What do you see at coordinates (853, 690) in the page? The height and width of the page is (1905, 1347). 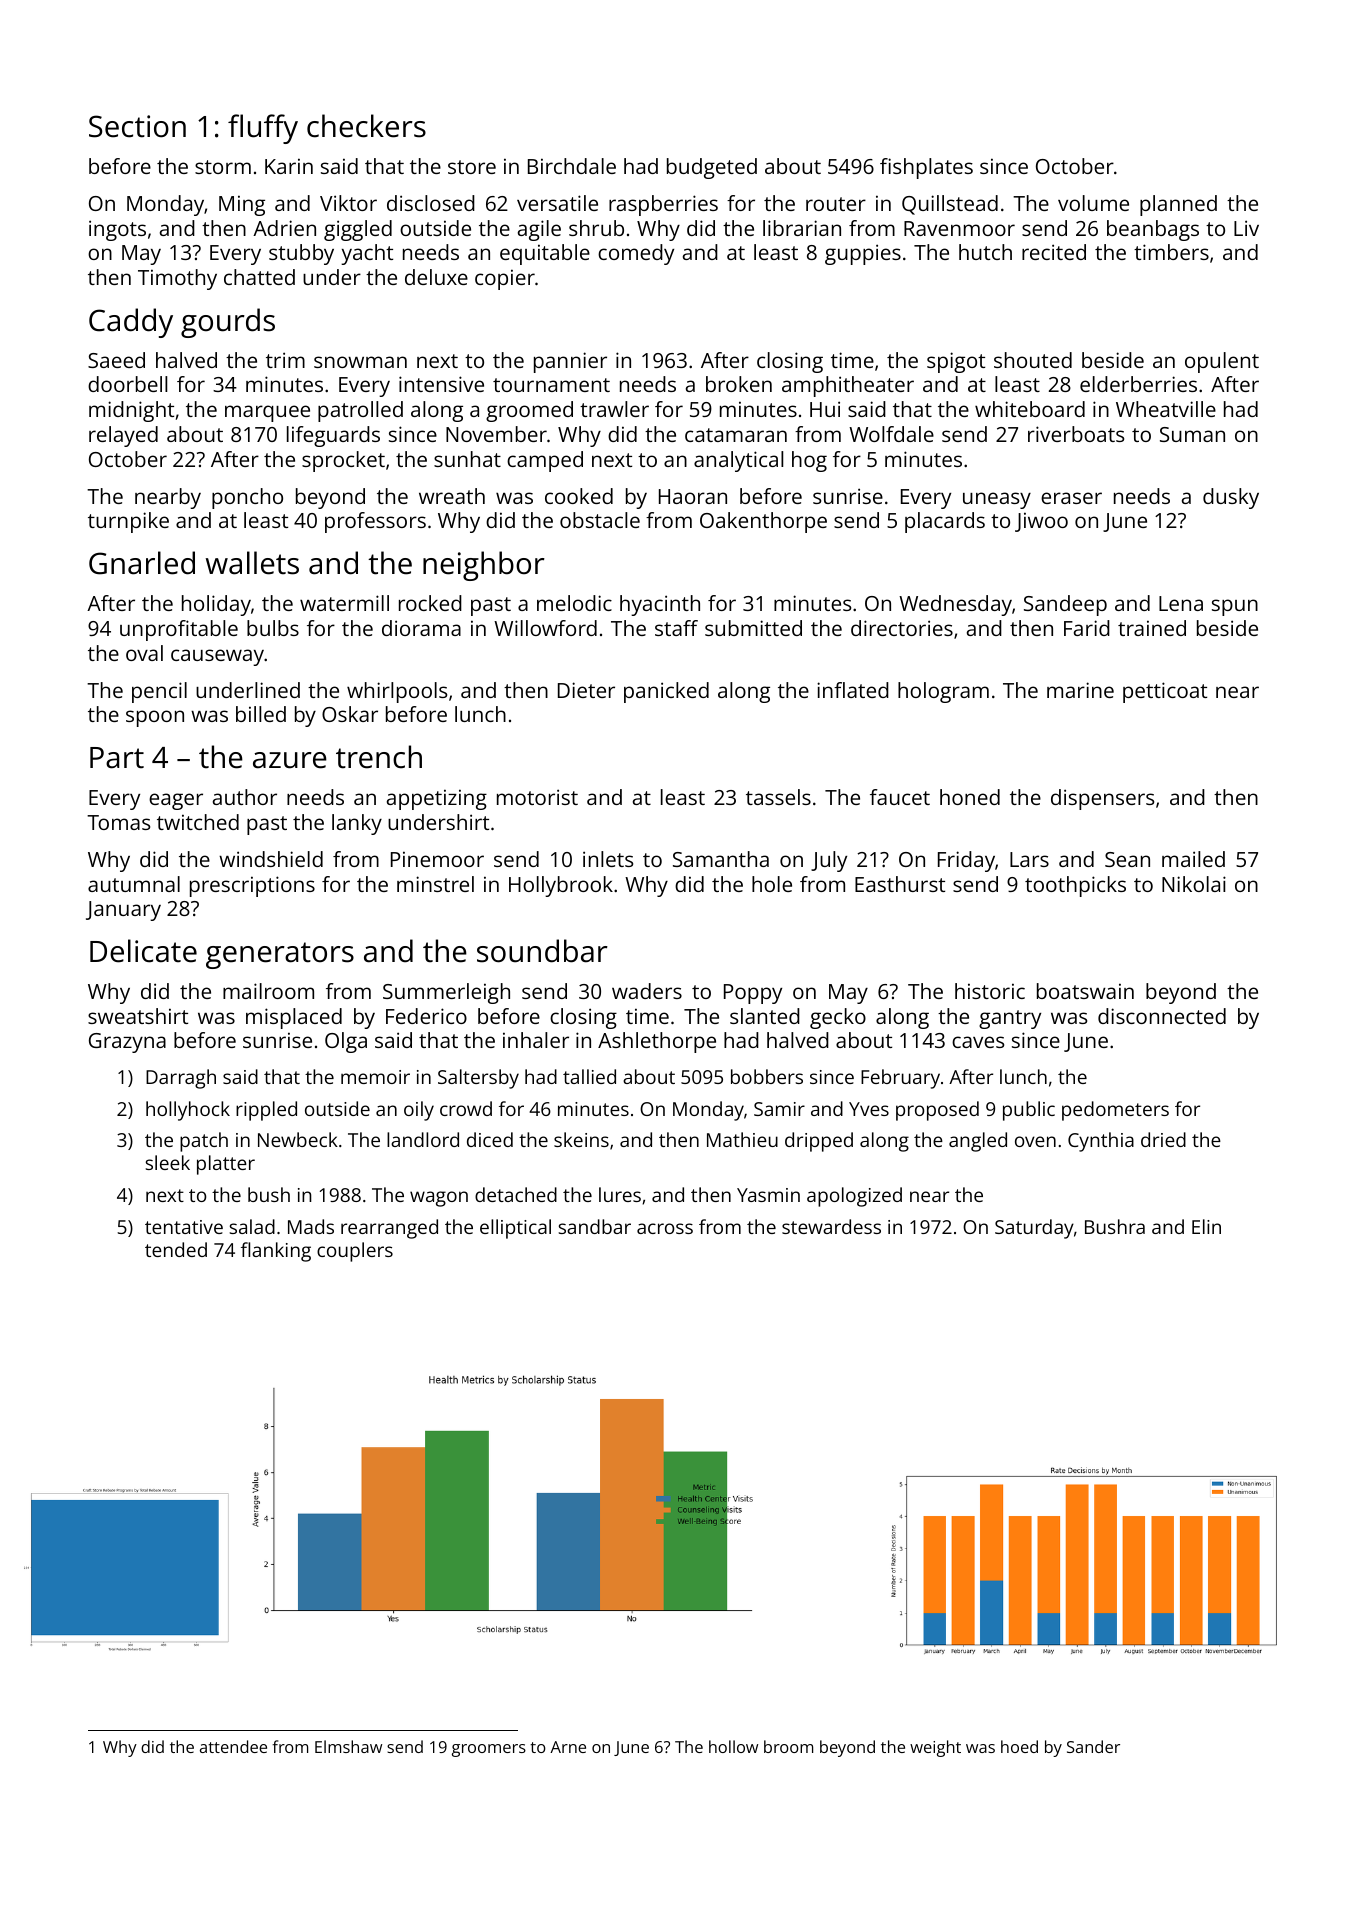 I see `inflated` at bounding box center [853, 690].
